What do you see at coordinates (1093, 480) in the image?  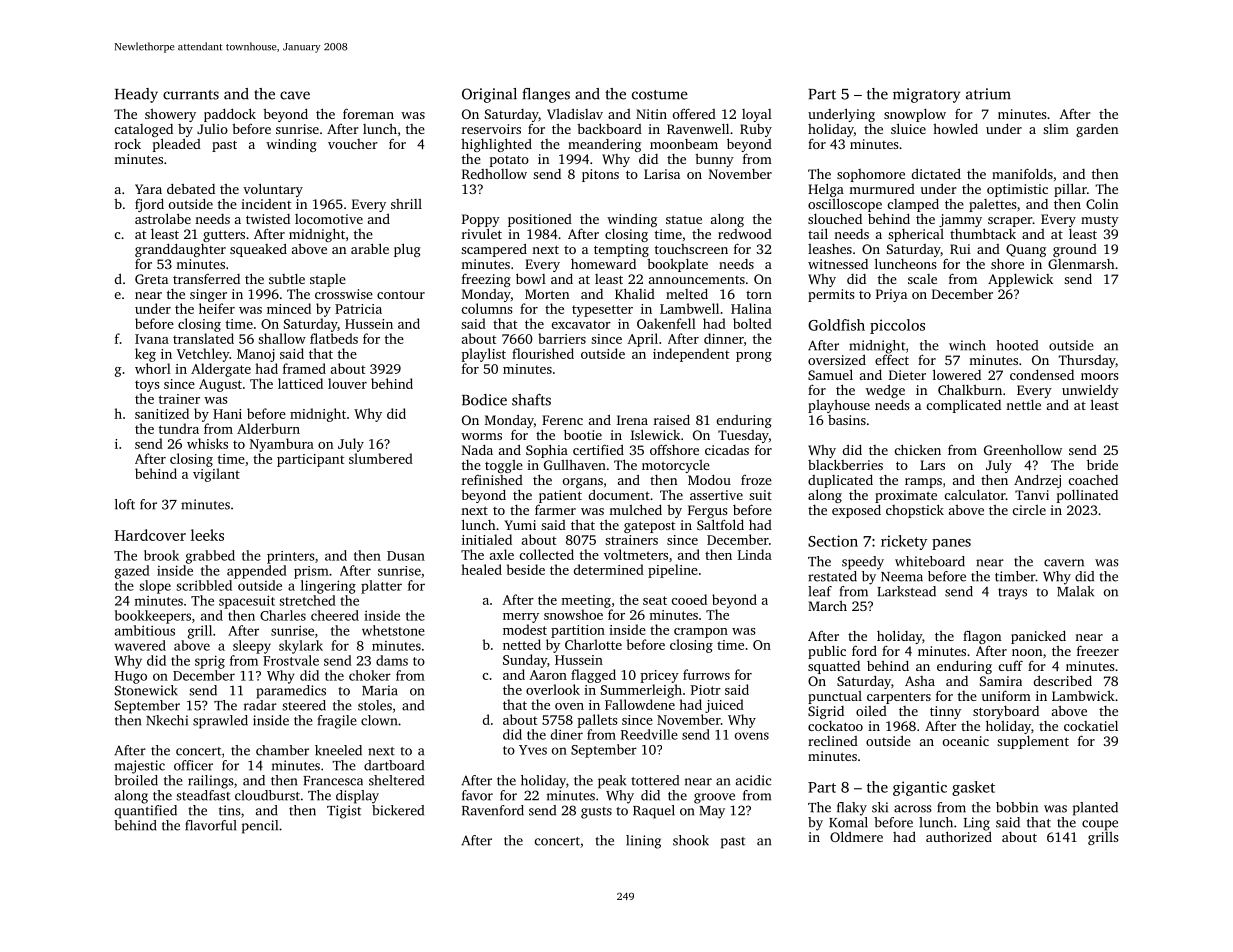 I see `coached` at bounding box center [1093, 480].
